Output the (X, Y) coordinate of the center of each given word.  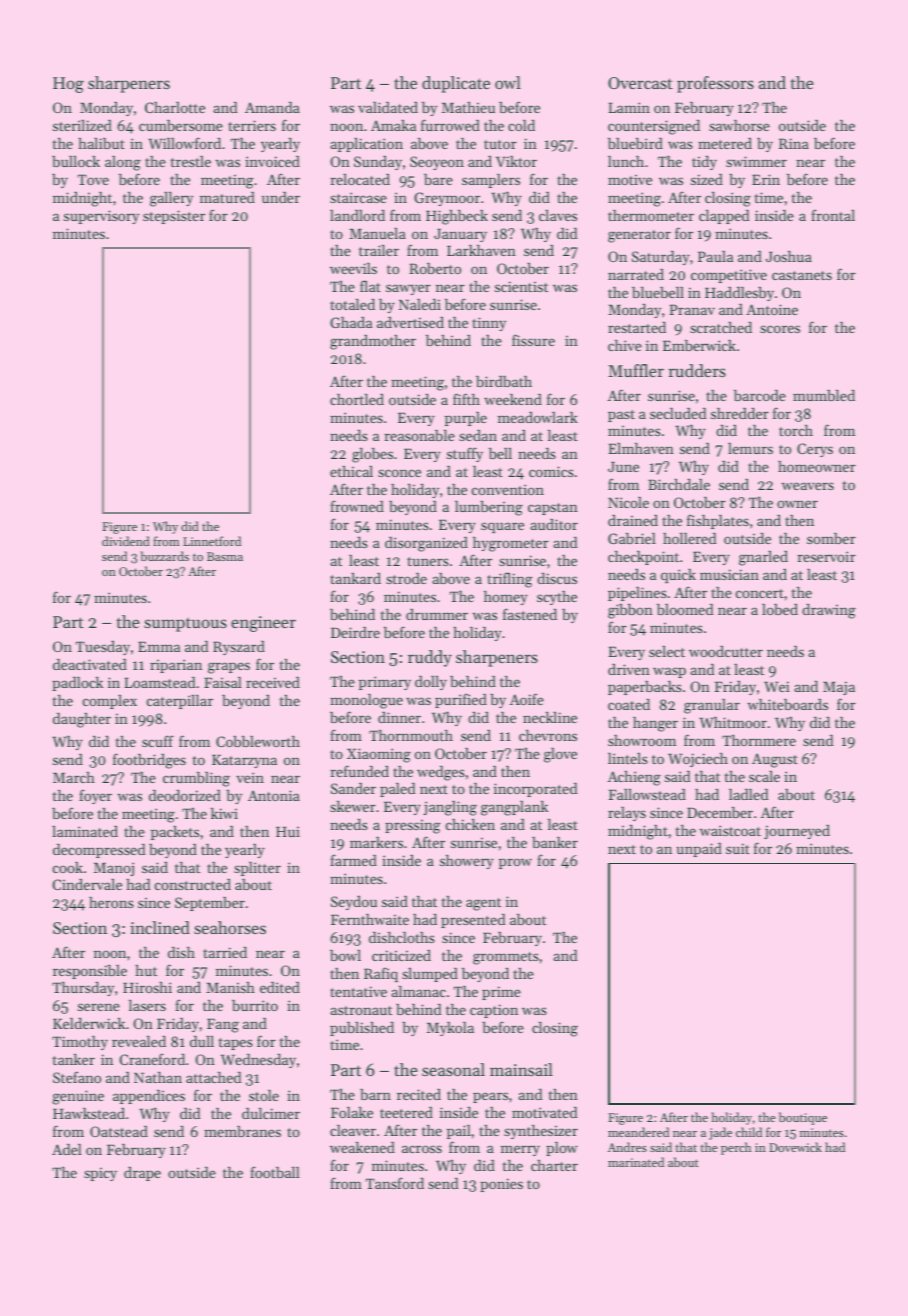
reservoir (826, 556)
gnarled (763, 558)
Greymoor (447, 199)
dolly (431, 683)
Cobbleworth (258, 741)
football (275, 1172)
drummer (437, 614)
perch (736, 1148)
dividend (126, 541)
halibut (101, 143)
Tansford (395, 1183)
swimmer (756, 161)
